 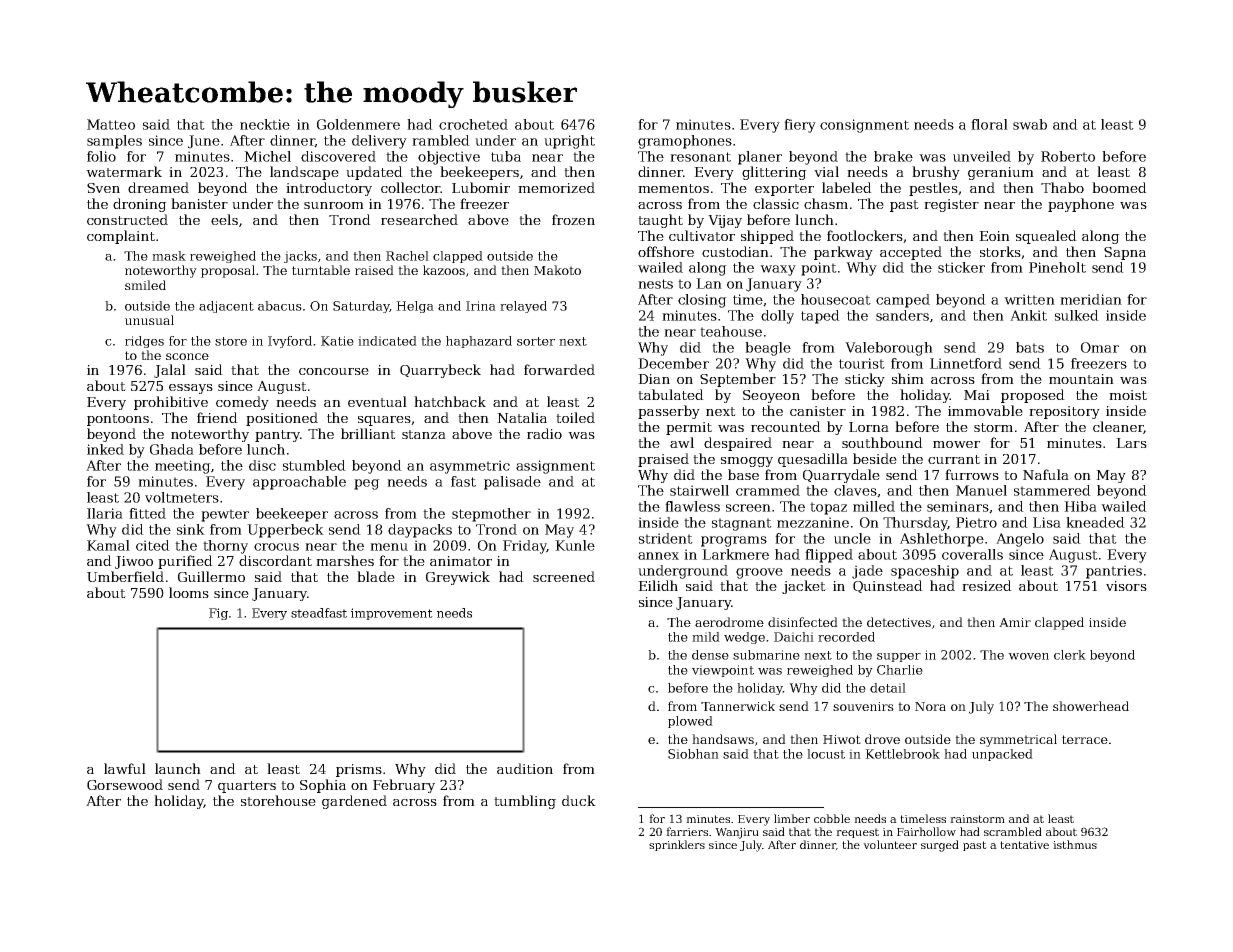 What do you see at coordinates (742, 524) in the screenshot?
I see `stagnant` at bounding box center [742, 524].
